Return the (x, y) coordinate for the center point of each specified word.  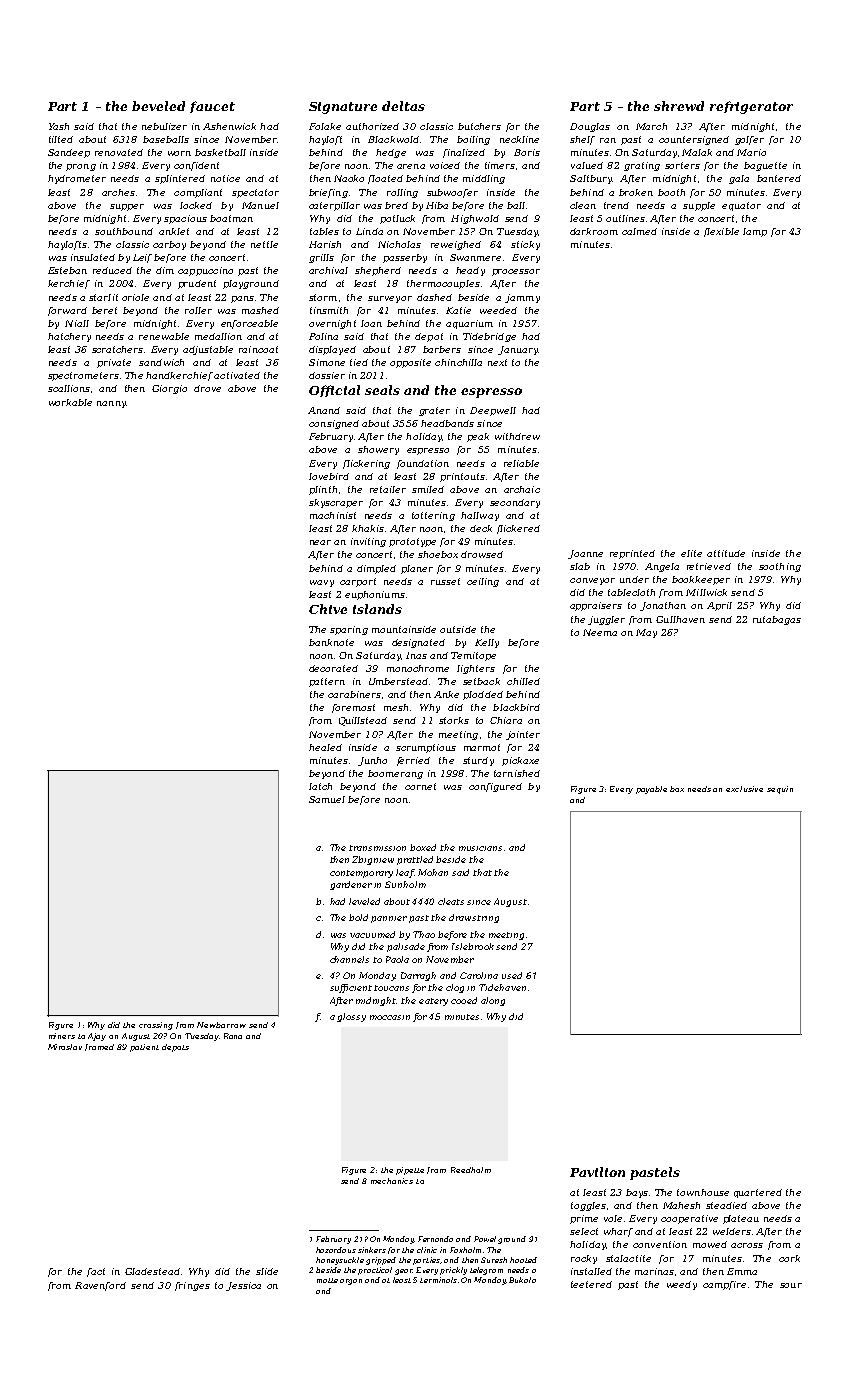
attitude (726, 553)
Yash (59, 126)
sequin (780, 790)
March (651, 126)
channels (349, 959)
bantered (779, 178)
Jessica (243, 1286)
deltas (403, 106)
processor (516, 272)
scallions (69, 388)
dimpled (376, 569)
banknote (331, 642)
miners (62, 1036)
